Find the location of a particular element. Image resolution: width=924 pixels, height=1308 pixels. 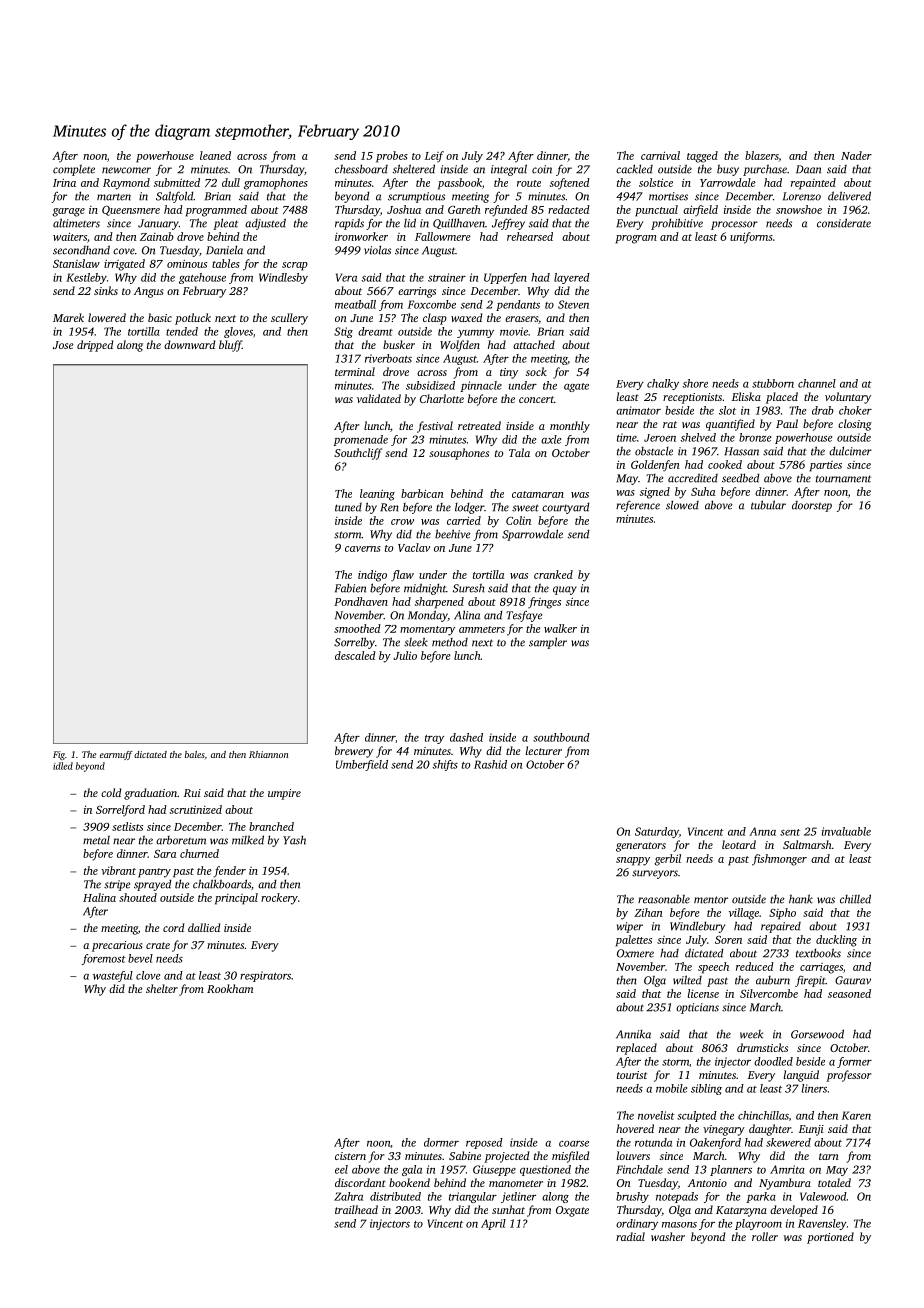

walker is located at coordinates (560, 628).
